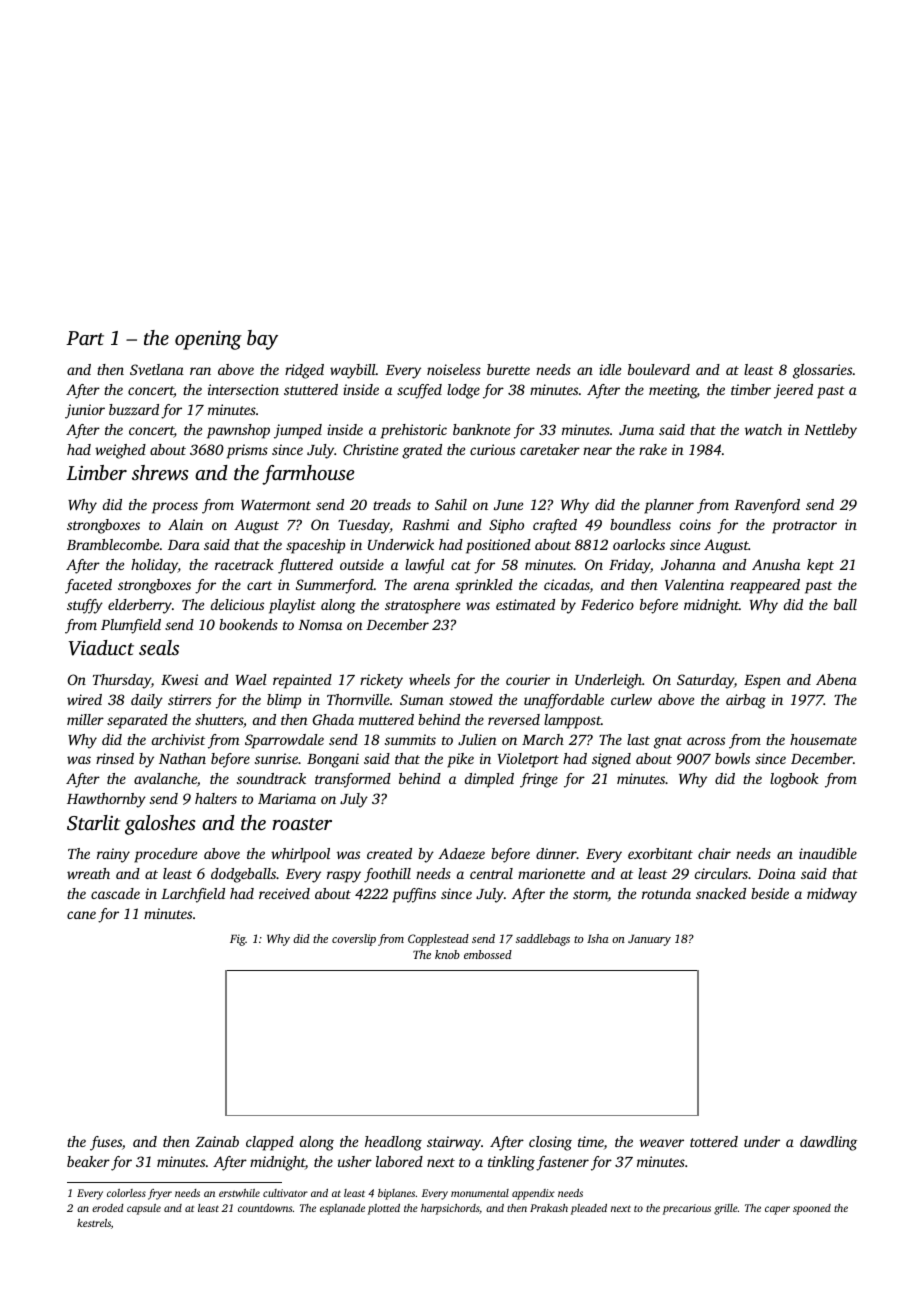  I want to click on raspy, so click(344, 877).
